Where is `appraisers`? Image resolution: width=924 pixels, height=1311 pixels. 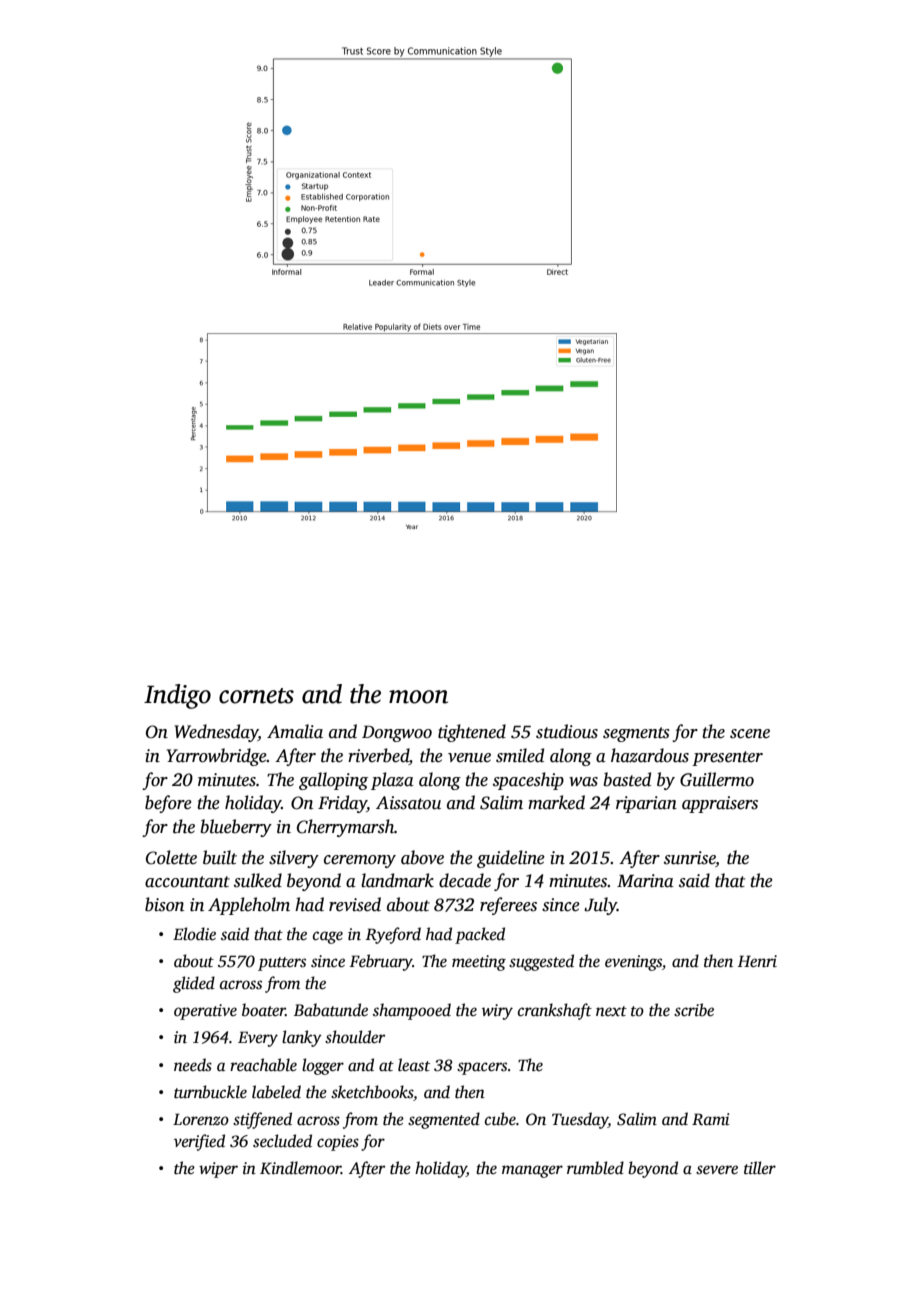
appraisers is located at coordinates (720, 804).
